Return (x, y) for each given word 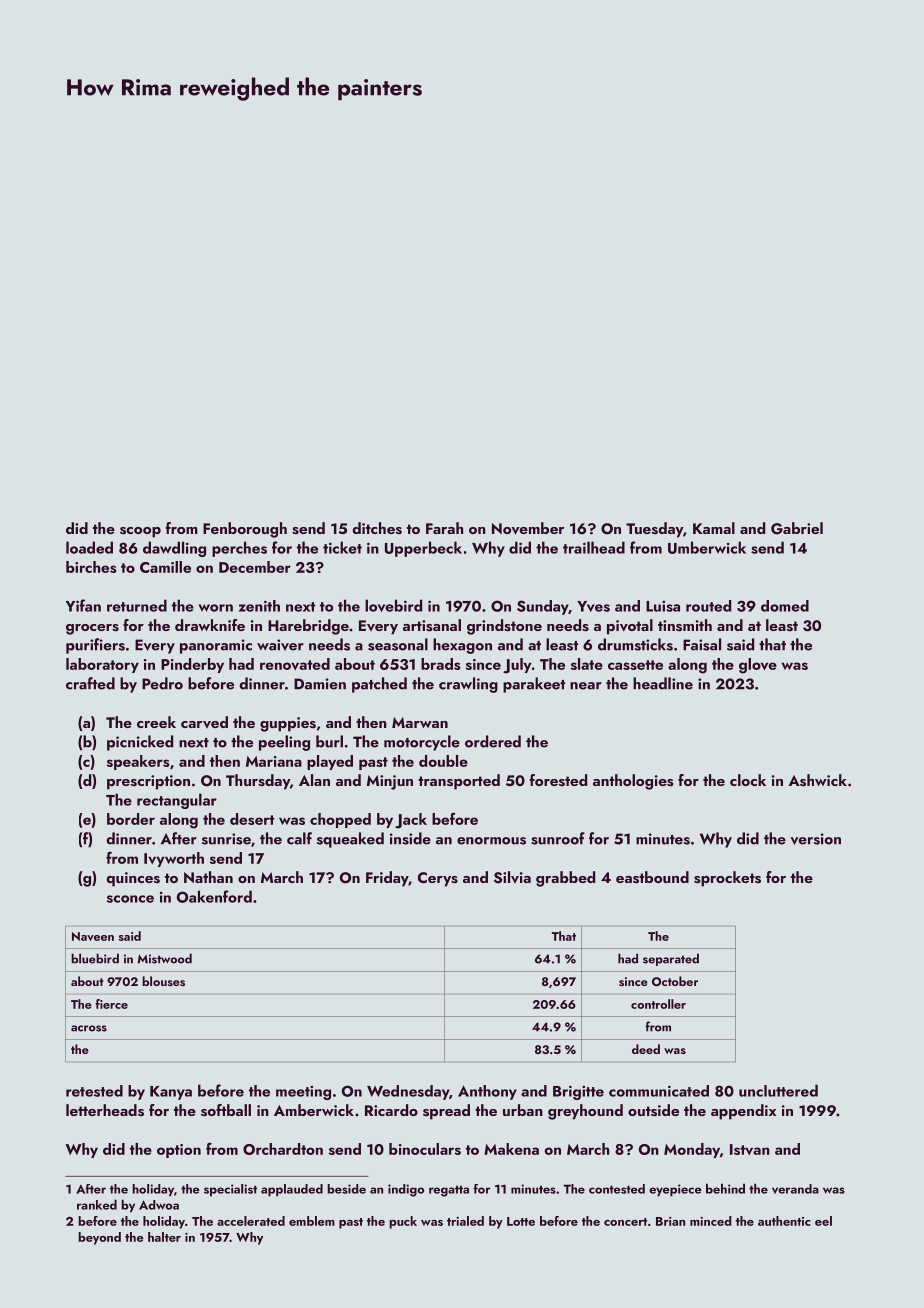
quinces (133, 879)
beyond (99, 1238)
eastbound (652, 877)
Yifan (83, 605)
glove (758, 666)
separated (671, 959)
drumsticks (635, 644)
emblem (312, 1221)
